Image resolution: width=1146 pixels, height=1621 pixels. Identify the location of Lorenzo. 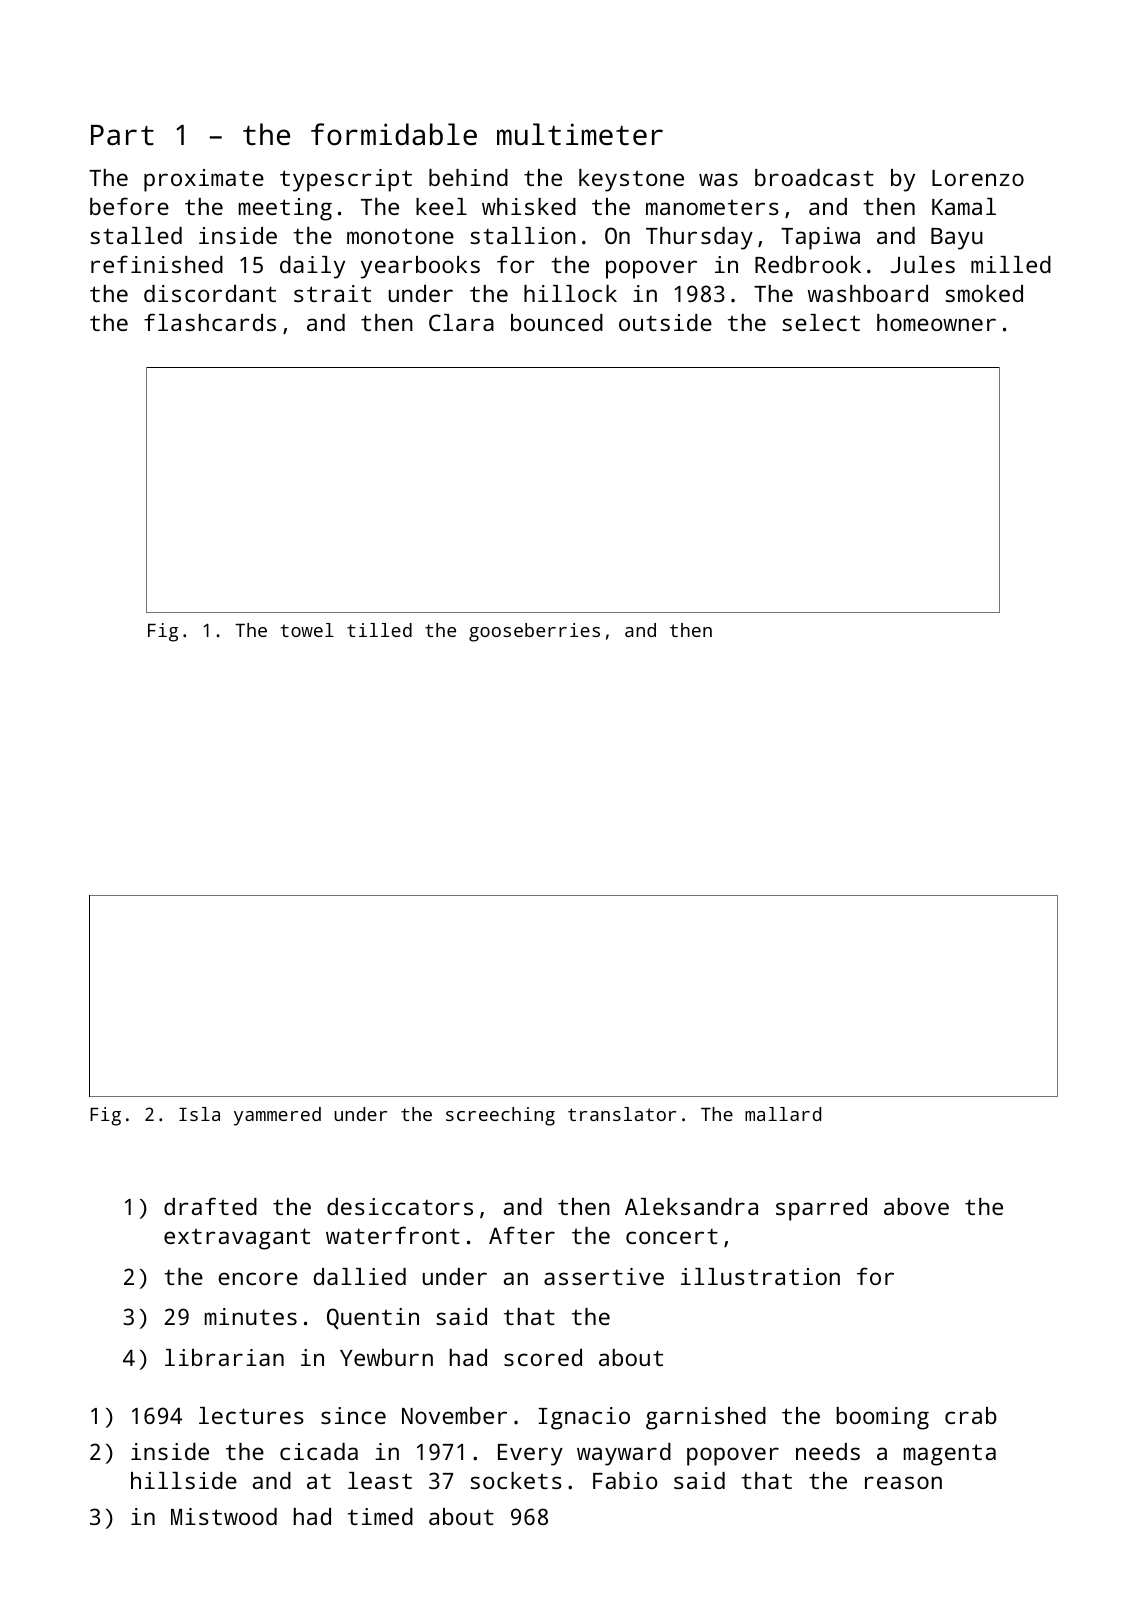
(978, 178).
